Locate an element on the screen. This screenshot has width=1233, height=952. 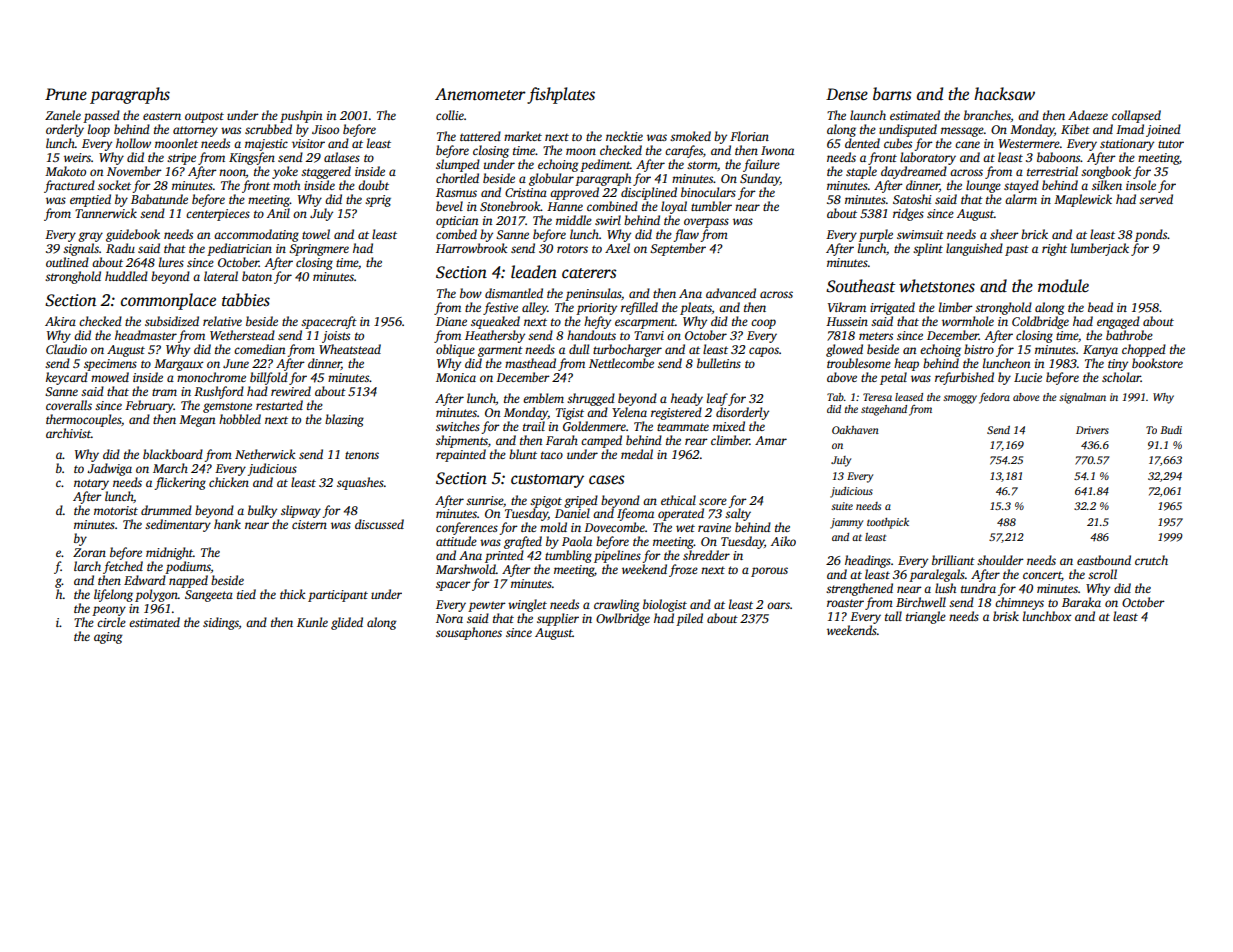
aging is located at coordinates (108, 638).
